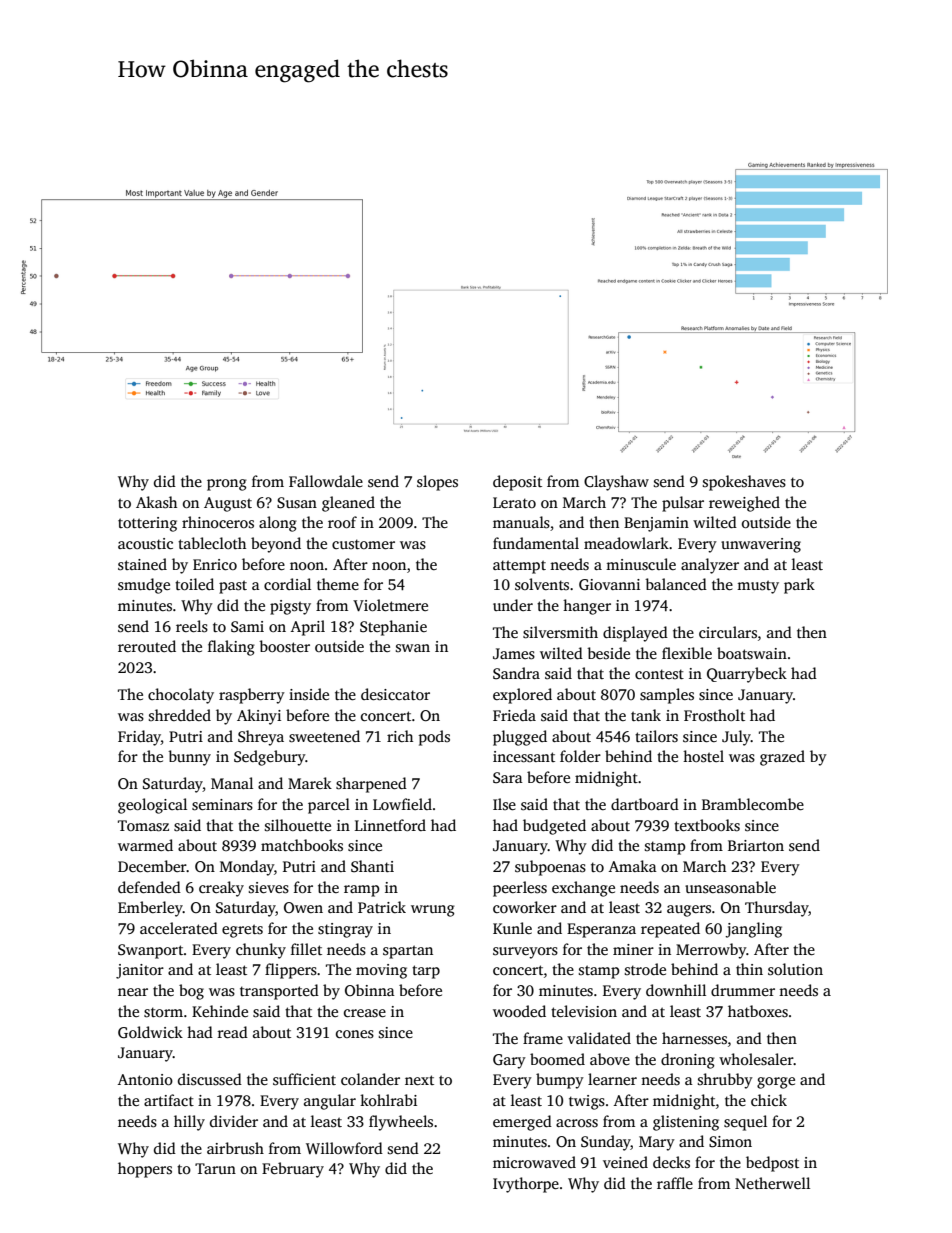  What do you see at coordinates (156, 502) in the screenshot?
I see `Akash` at bounding box center [156, 502].
